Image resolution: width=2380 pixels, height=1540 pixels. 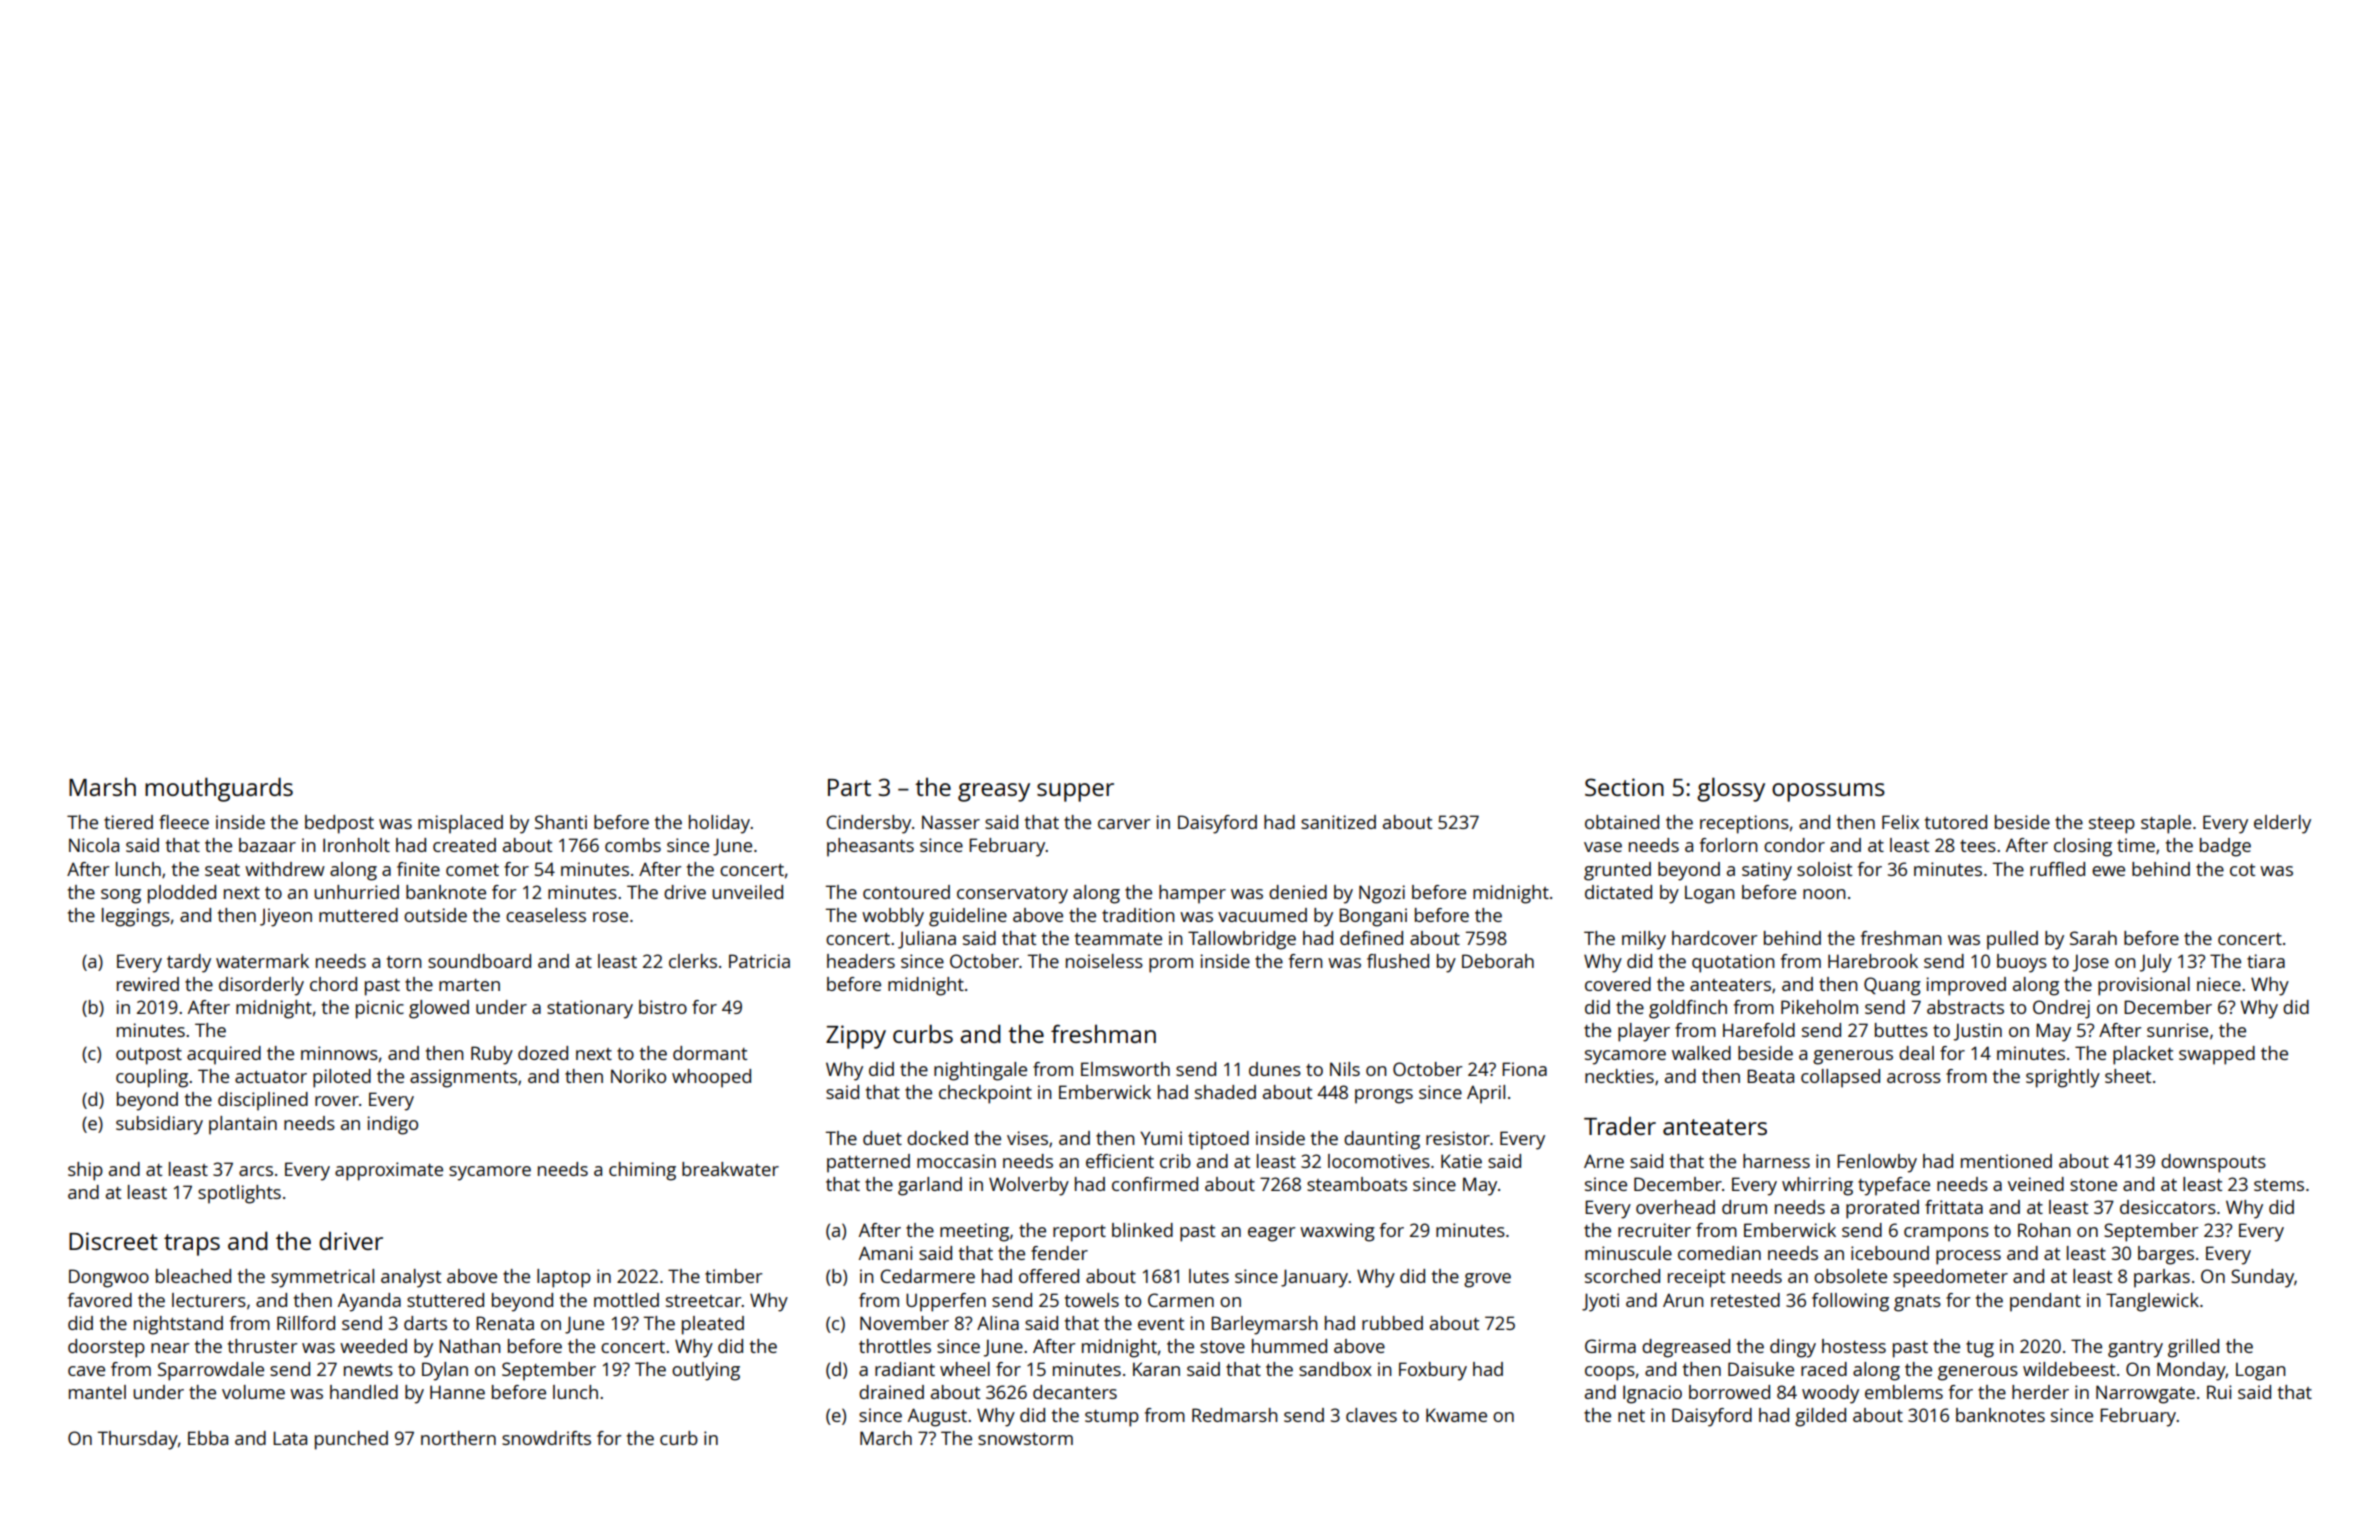 I want to click on sanitized, so click(x=1338, y=822).
